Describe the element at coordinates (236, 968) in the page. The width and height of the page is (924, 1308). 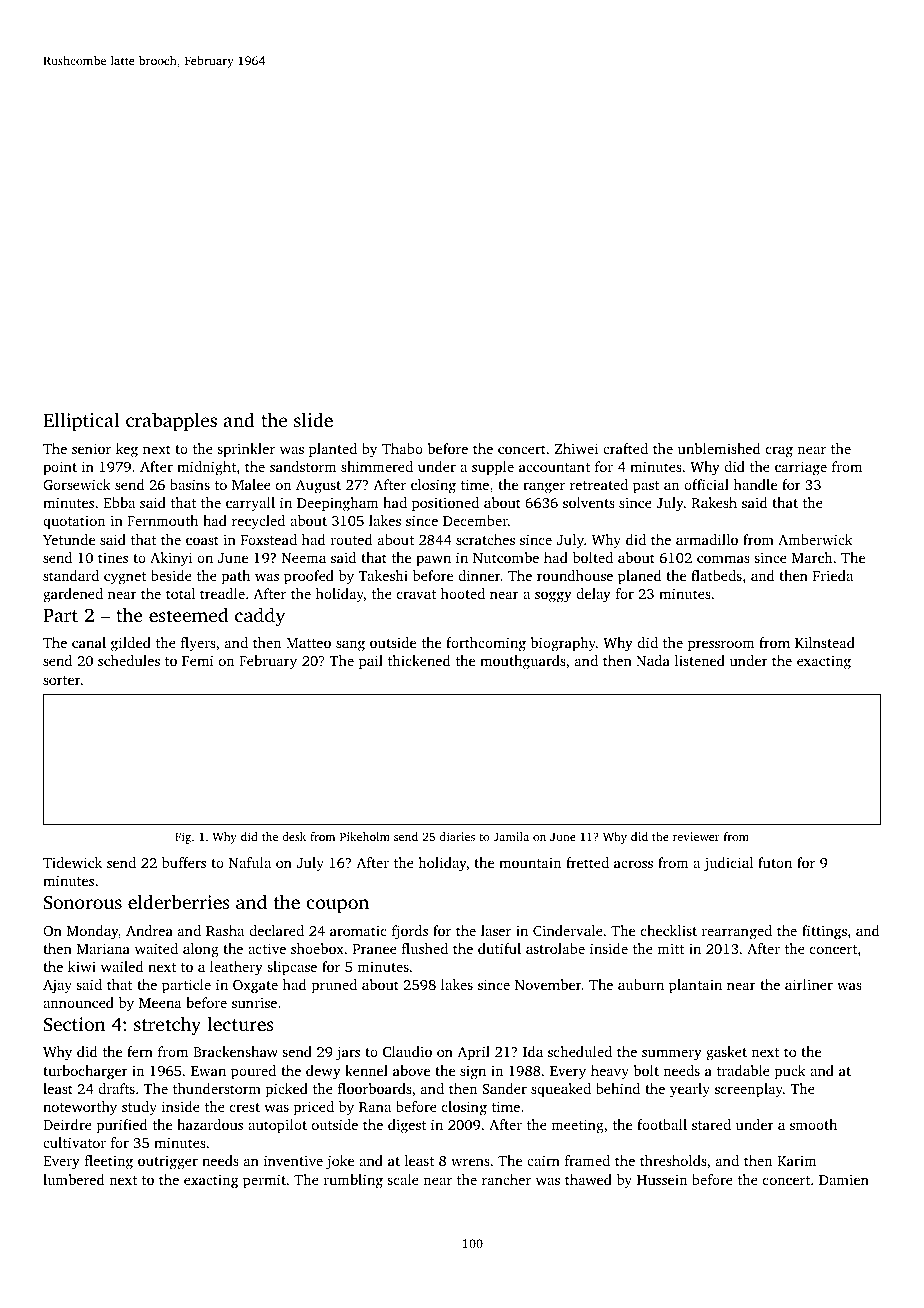
I see `leathery` at that location.
